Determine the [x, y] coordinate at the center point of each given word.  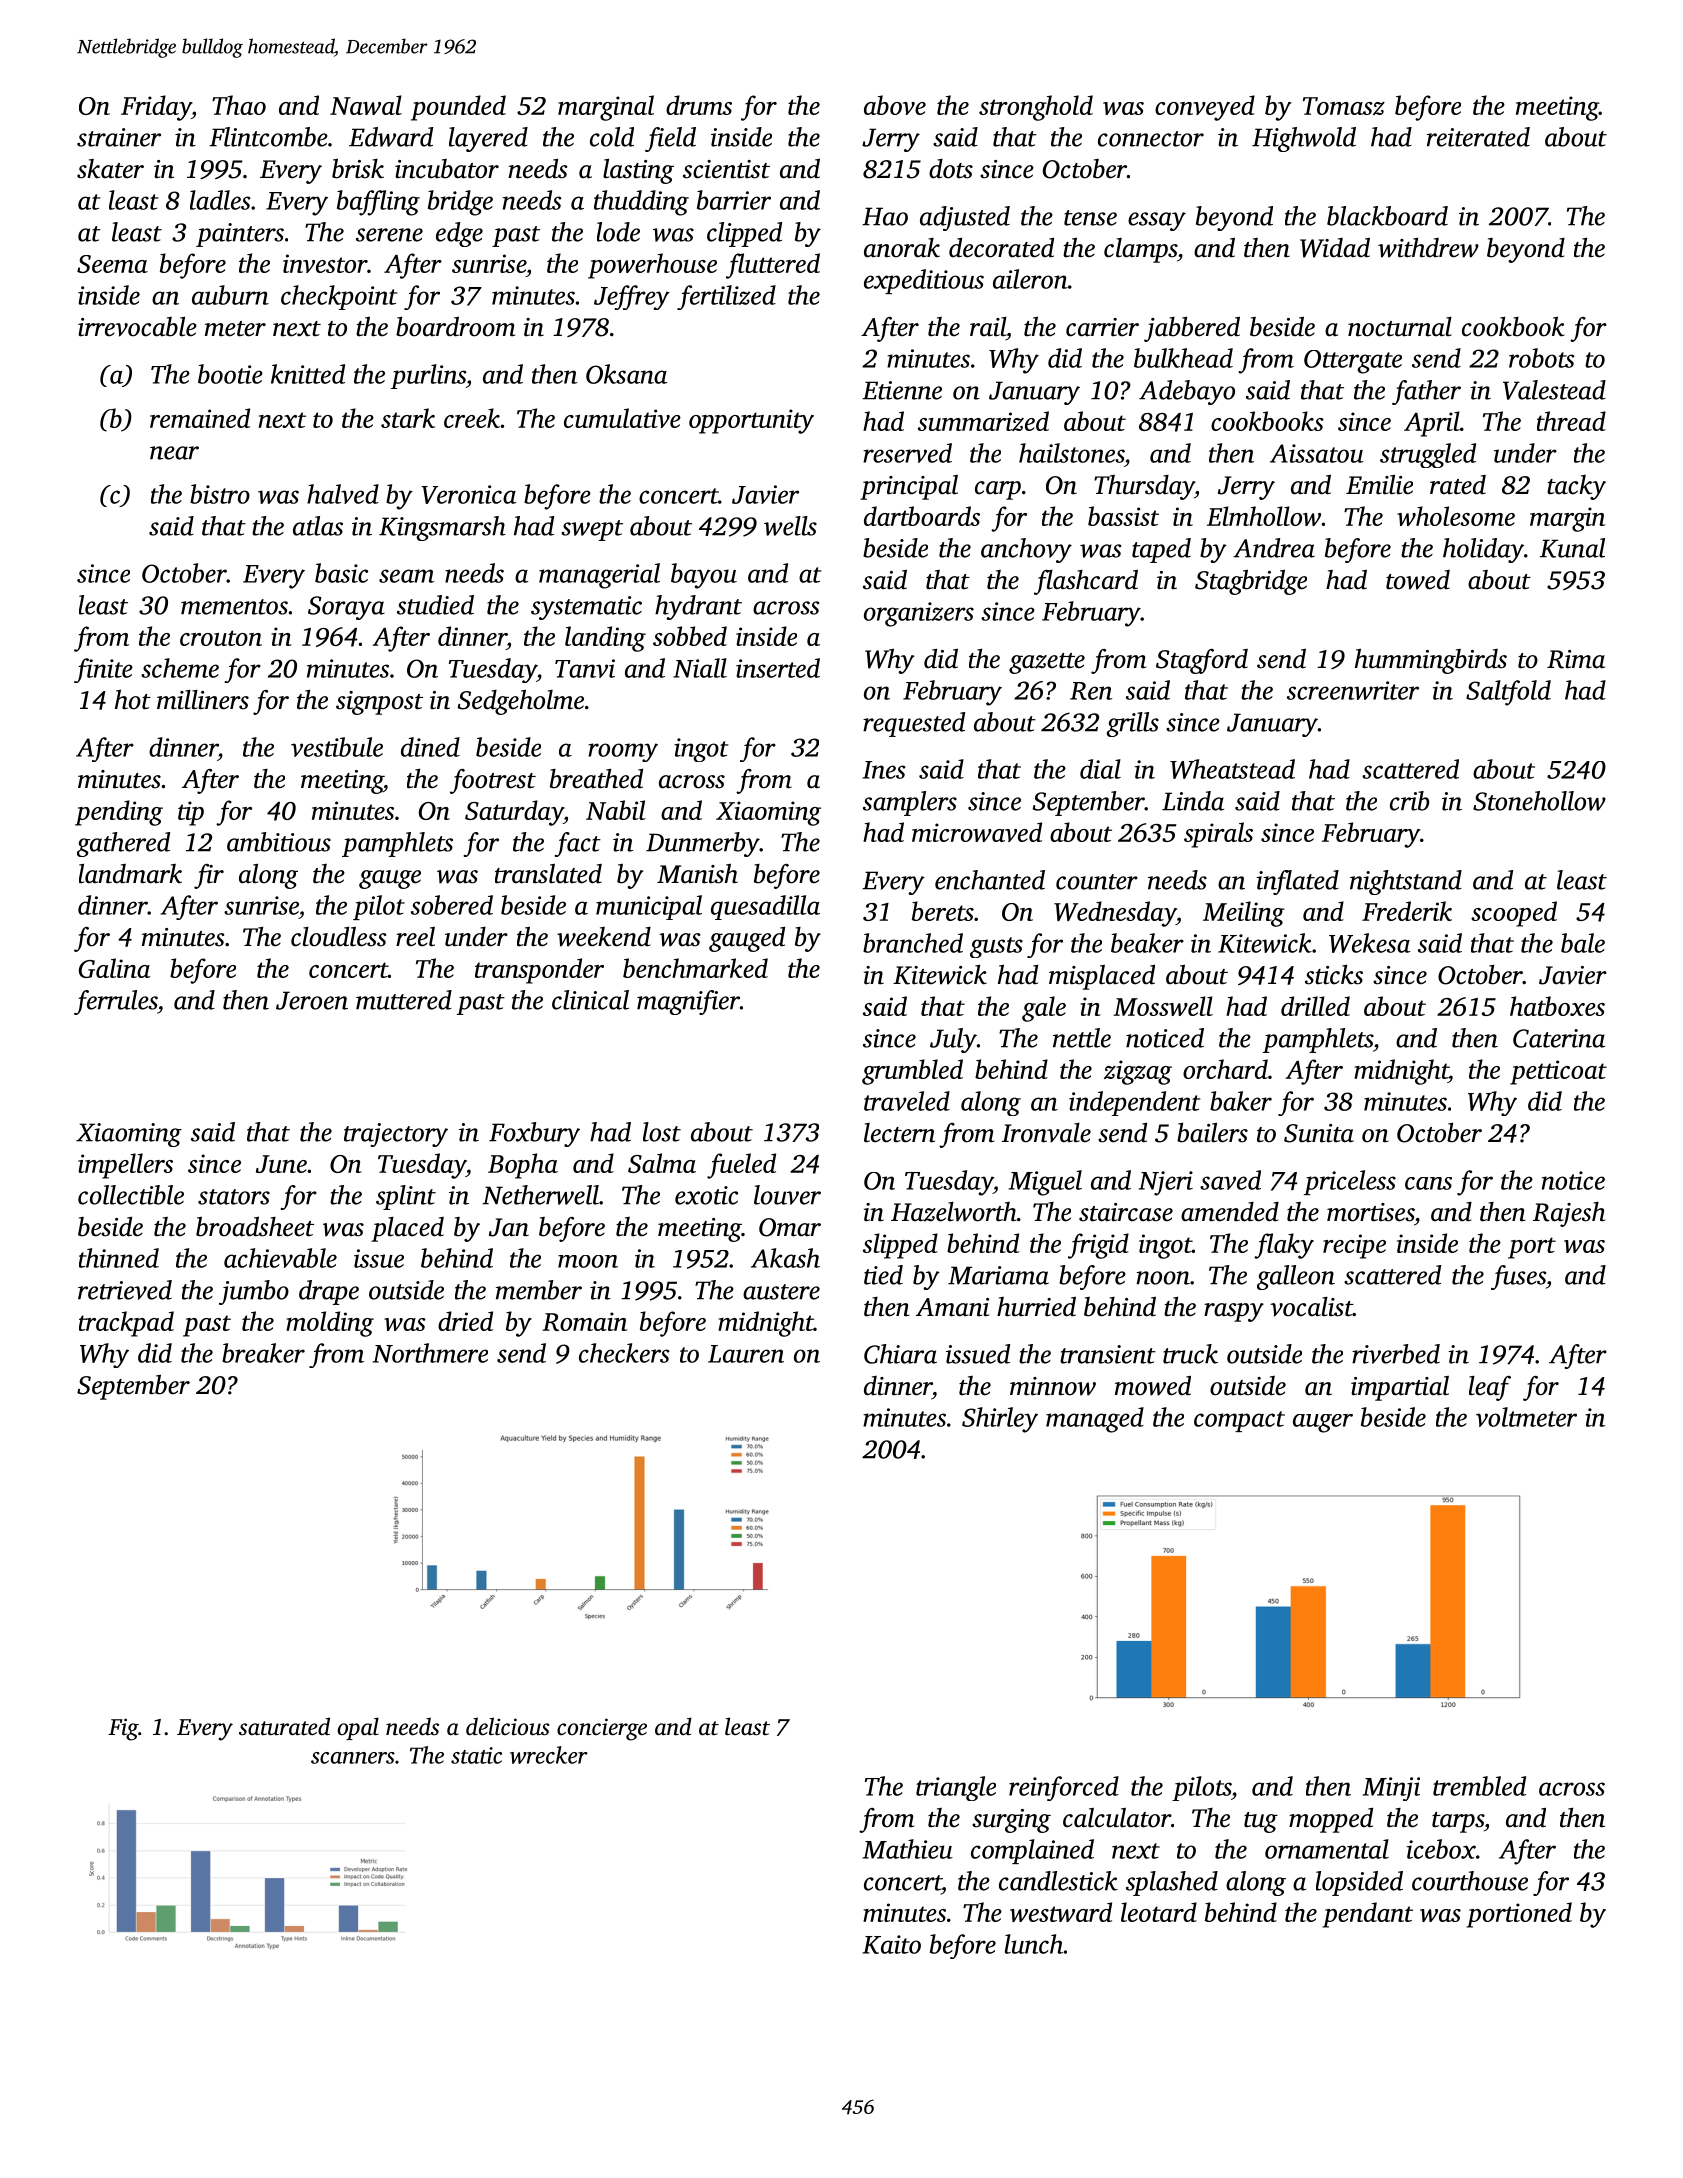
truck [1190, 1354]
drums [699, 105]
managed [1095, 1420]
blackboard [1387, 216]
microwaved [977, 832]
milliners [203, 700]
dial [1100, 769]
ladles [220, 200]
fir [209, 876]
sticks [1334, 975]
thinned [119, 1258]
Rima [1576, 659]
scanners [353, 1758]
